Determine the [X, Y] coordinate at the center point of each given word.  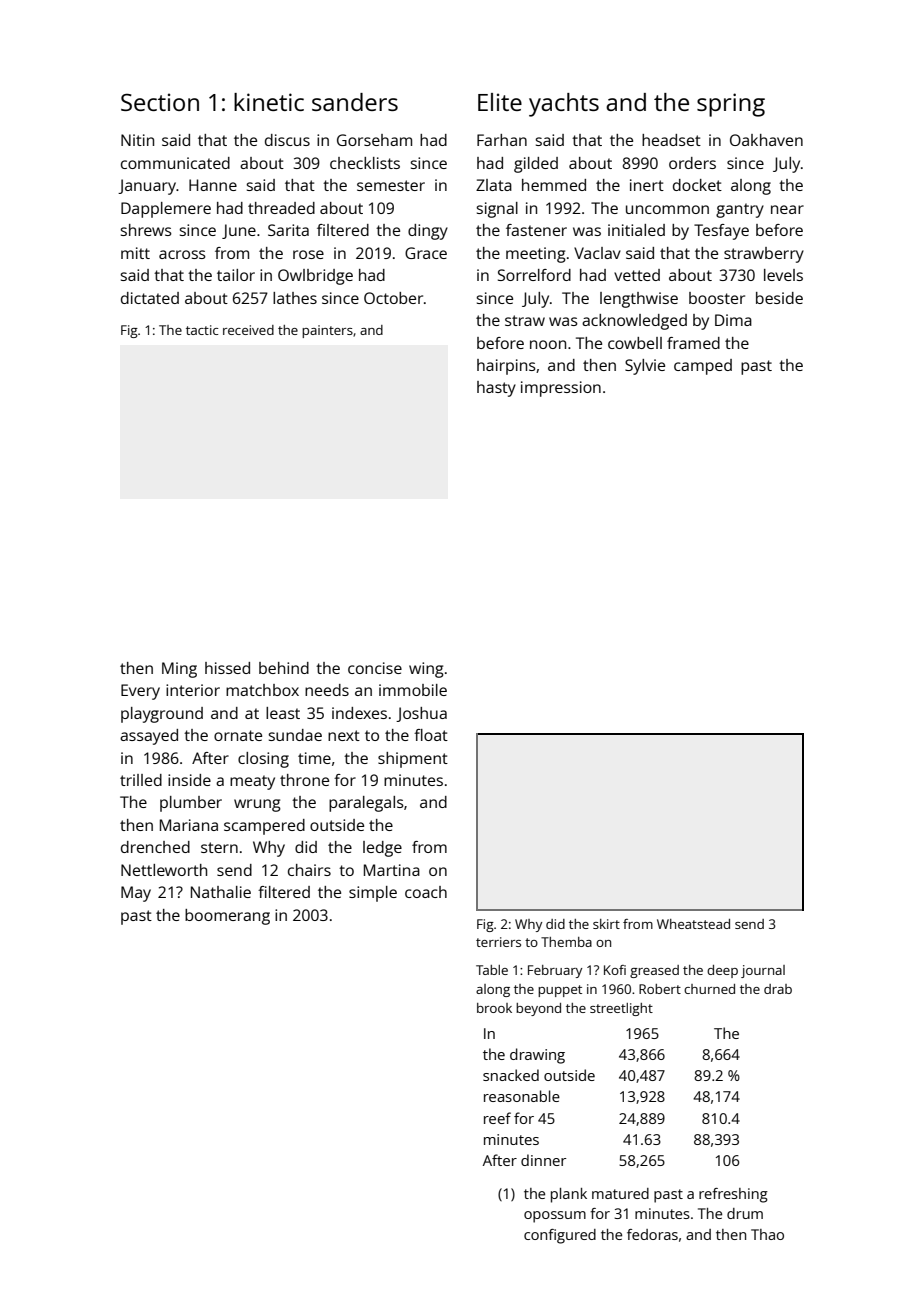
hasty [496, 389]
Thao [767, 1234]
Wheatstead [693, 924]
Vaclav [597, 253]
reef [497, 1118]
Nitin [137, 140]
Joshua [421, 714]
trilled [141, 780]
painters [327, 331]
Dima [733, 320]
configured [560, 1236]
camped [703, 367]
